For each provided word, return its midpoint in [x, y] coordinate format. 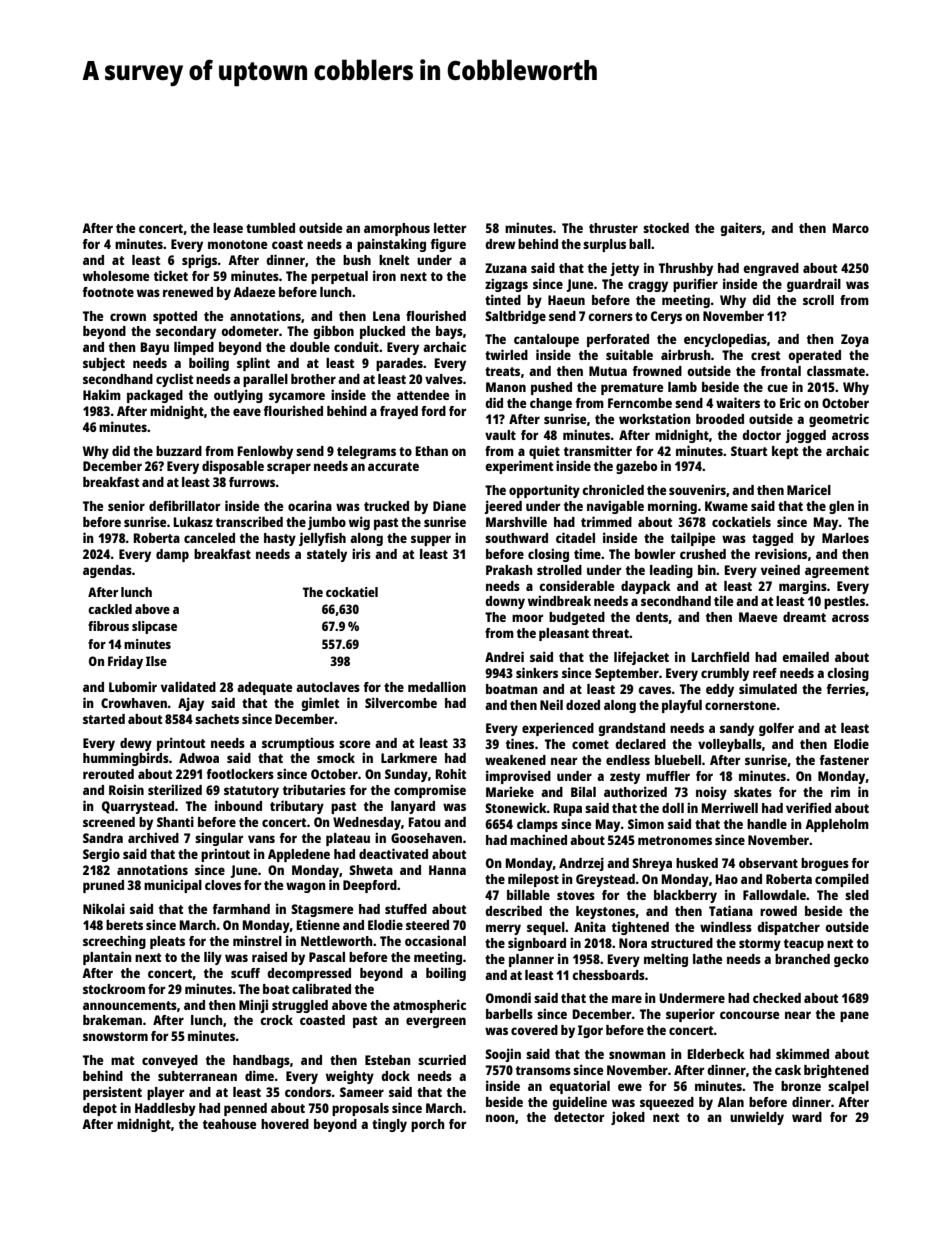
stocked [666, 228]
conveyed [170, 1061]
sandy [737, 729]
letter [450, 228]
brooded [720, 419]
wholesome [116, 276]
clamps [537, 825]
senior [126, 505]
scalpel [848, 1087]
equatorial [579, 1087]
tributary [297, 807]
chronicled [613, 489]
